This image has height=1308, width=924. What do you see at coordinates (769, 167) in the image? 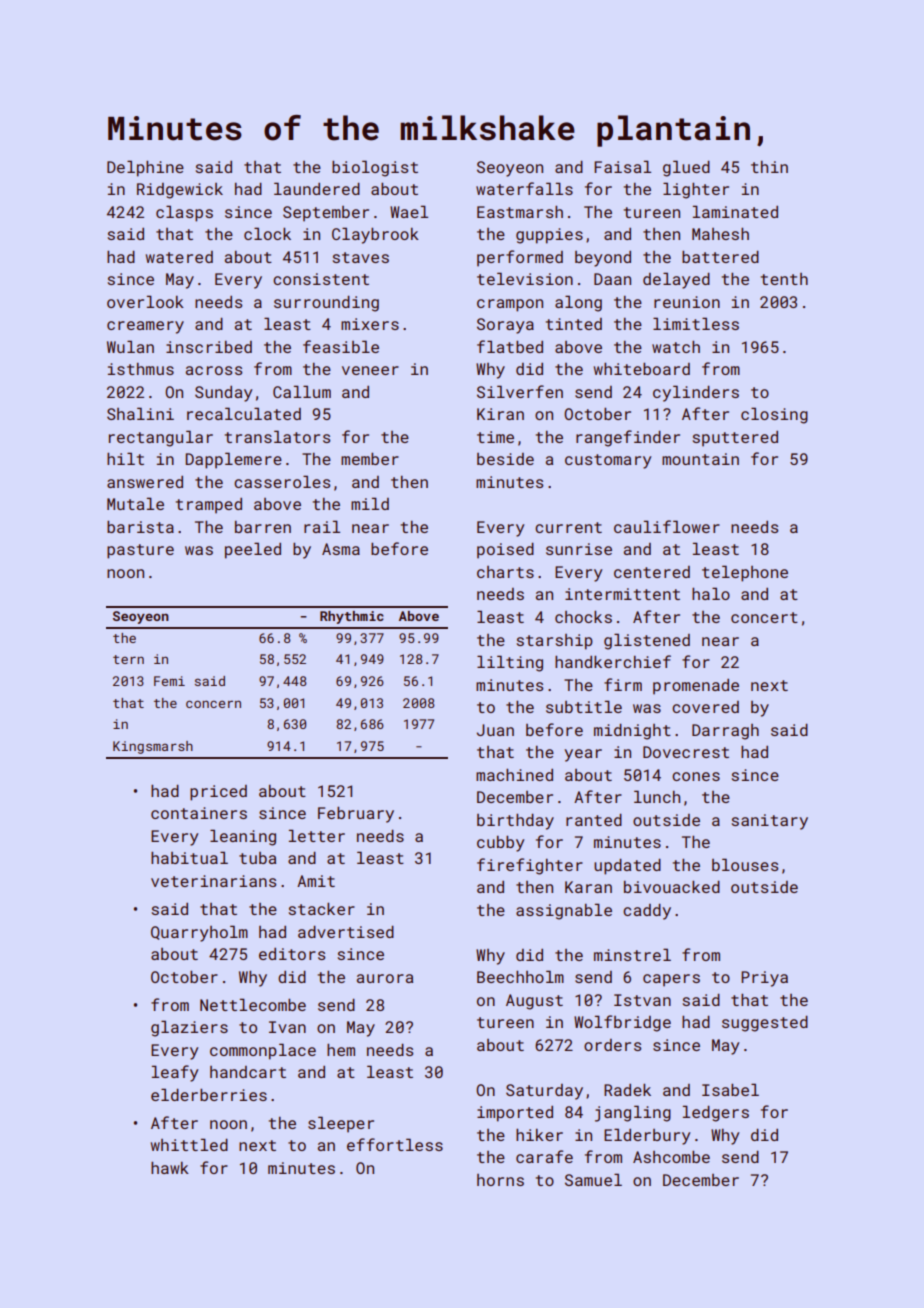
I see `thin` at bounding box center [769, 167].
